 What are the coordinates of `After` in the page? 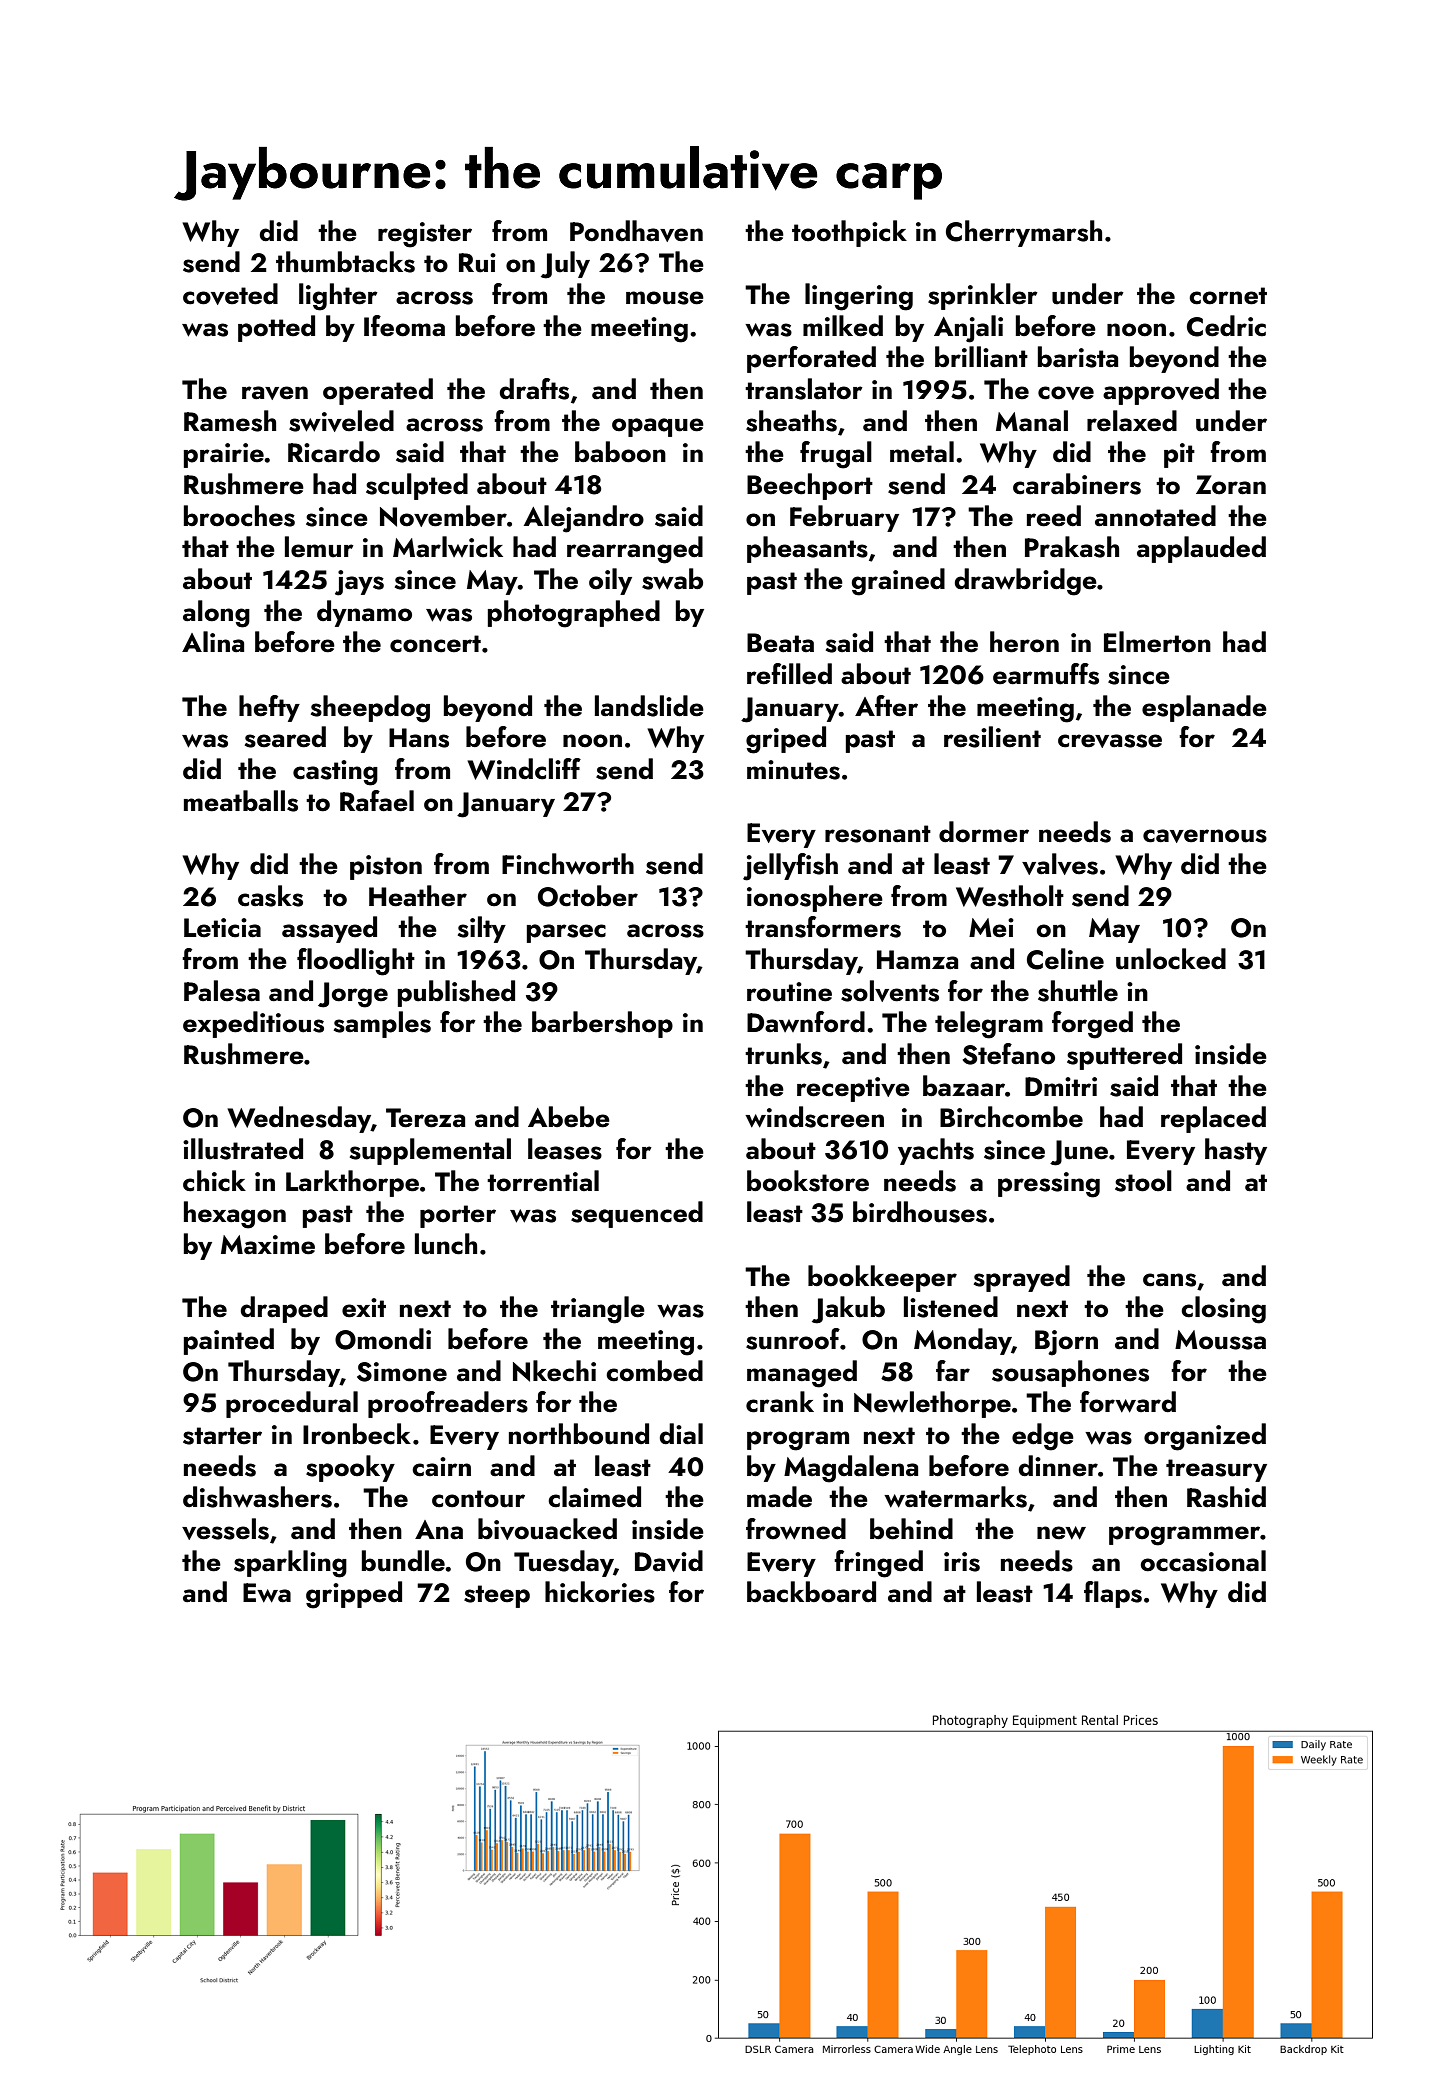 It's located at (886, 706).
